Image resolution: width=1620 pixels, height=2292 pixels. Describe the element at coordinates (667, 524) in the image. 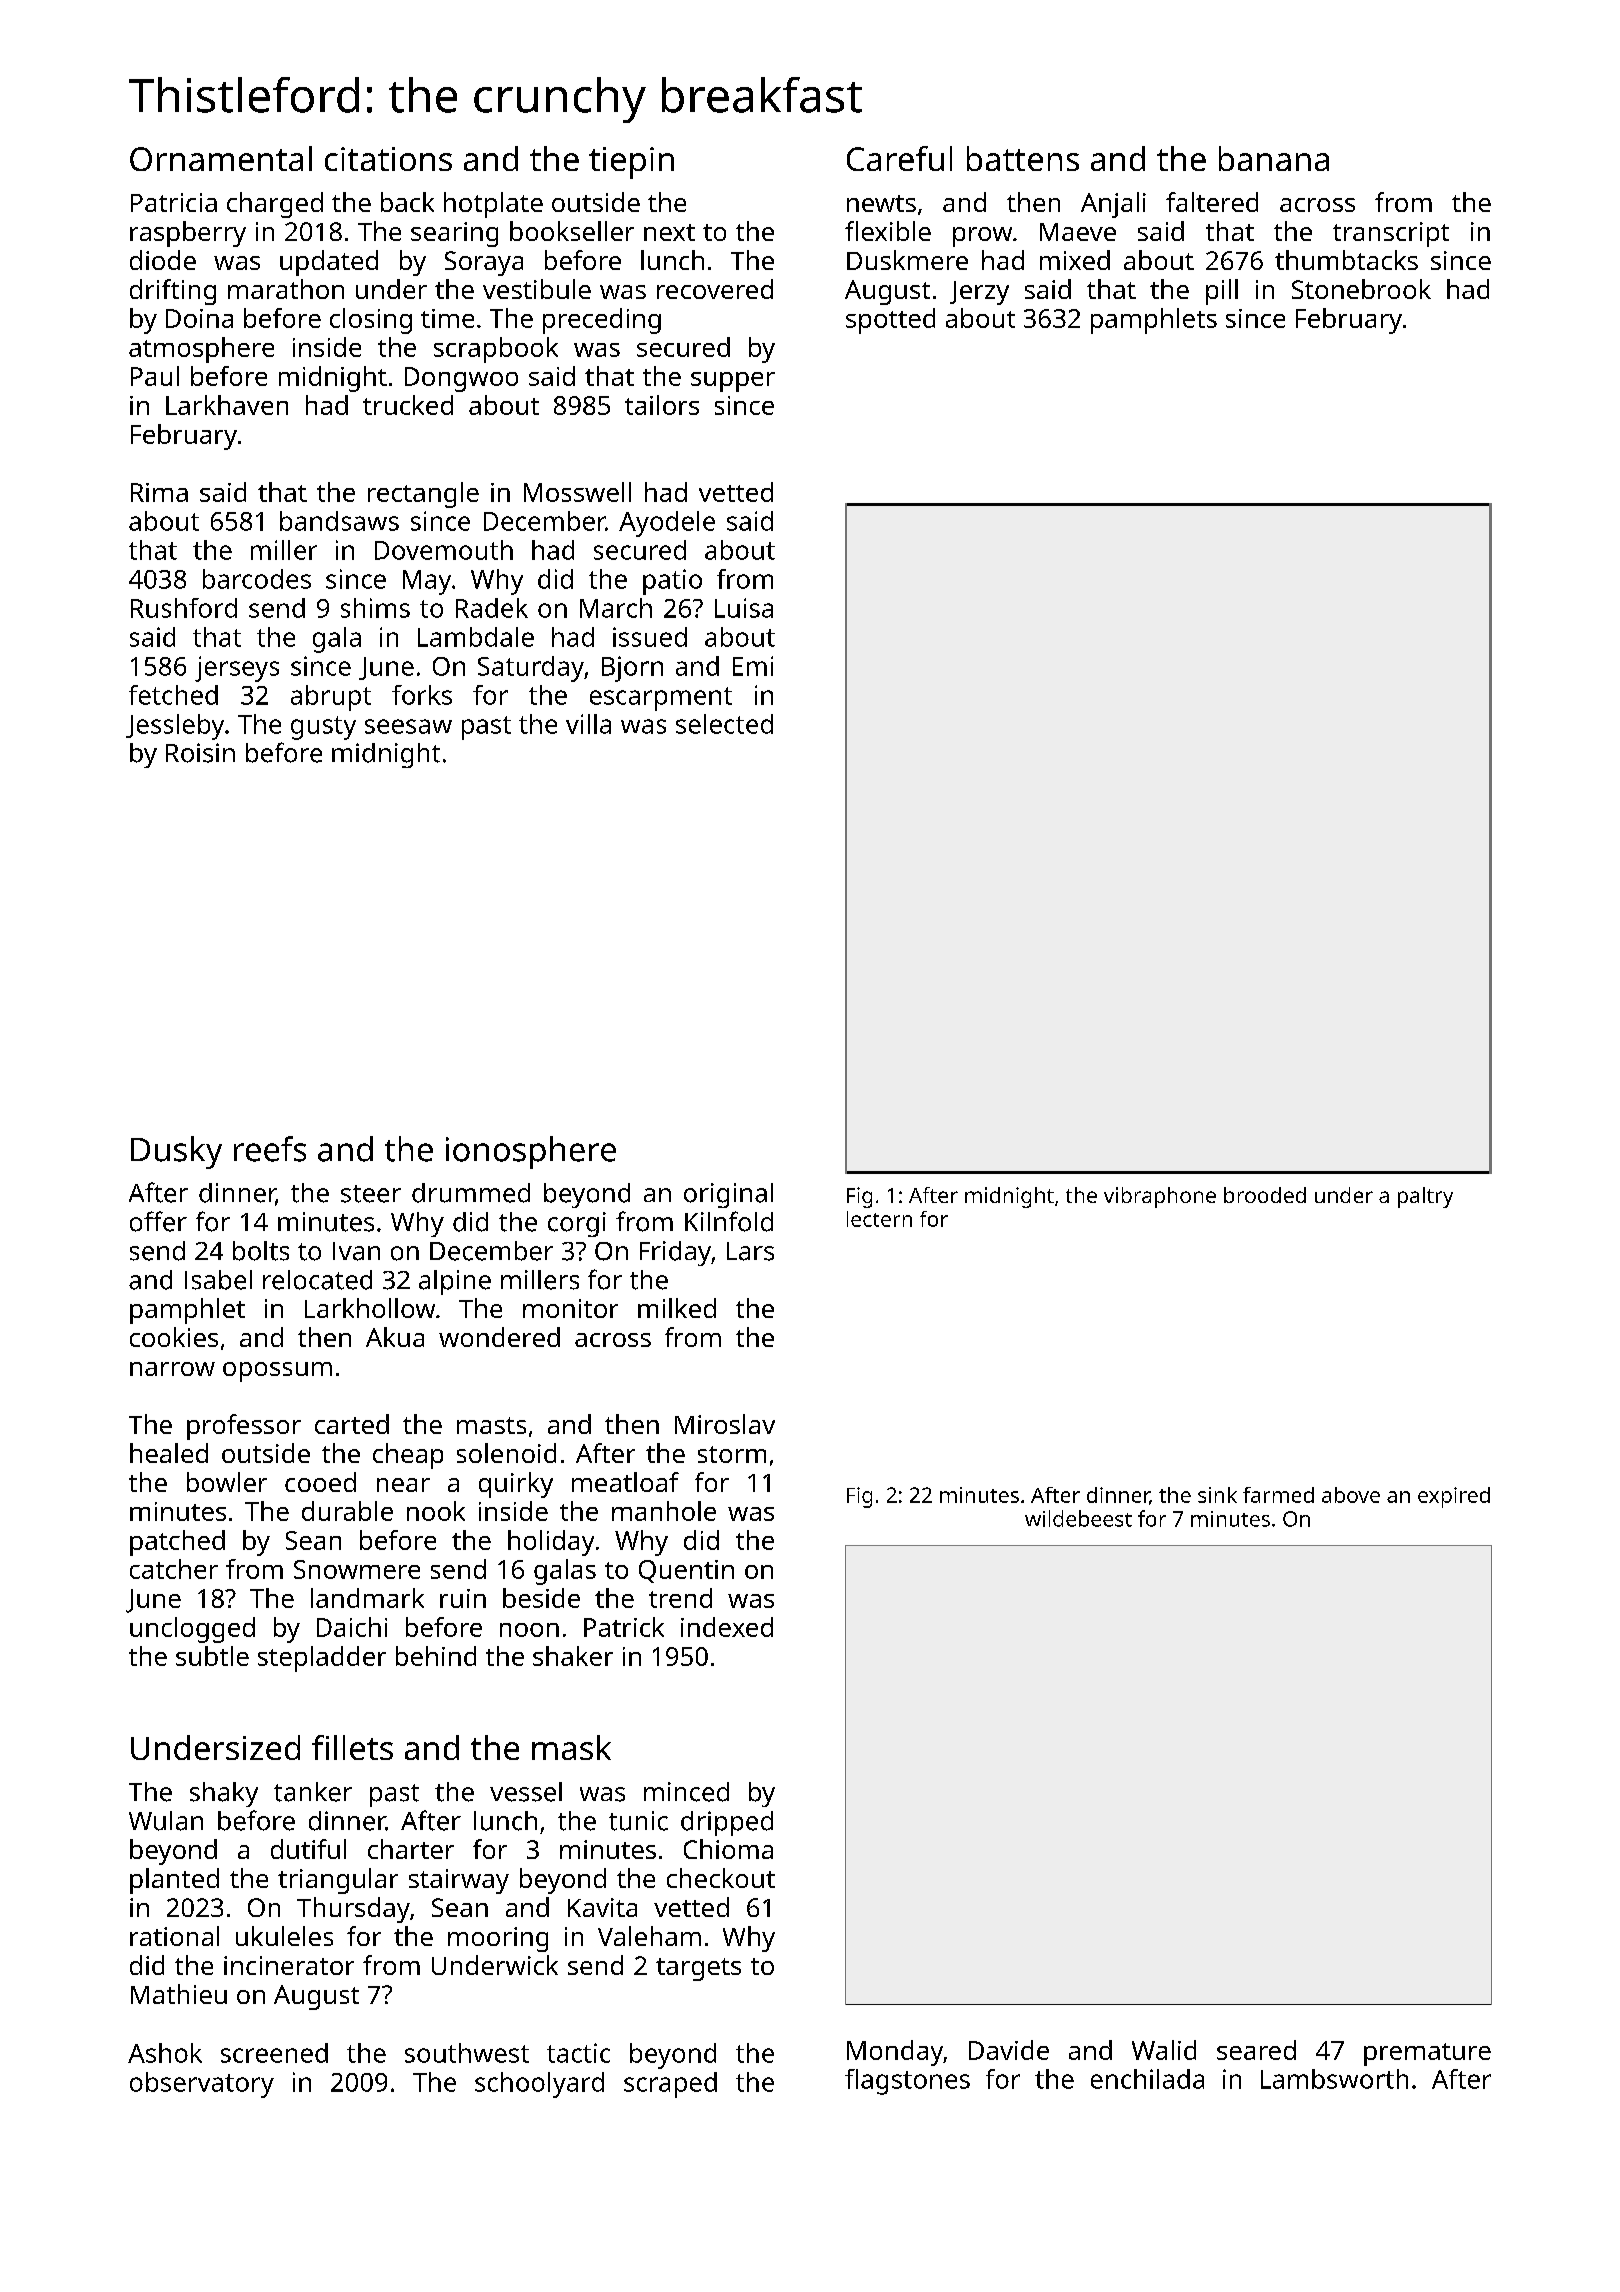

I see `Ayodele` at that location.
